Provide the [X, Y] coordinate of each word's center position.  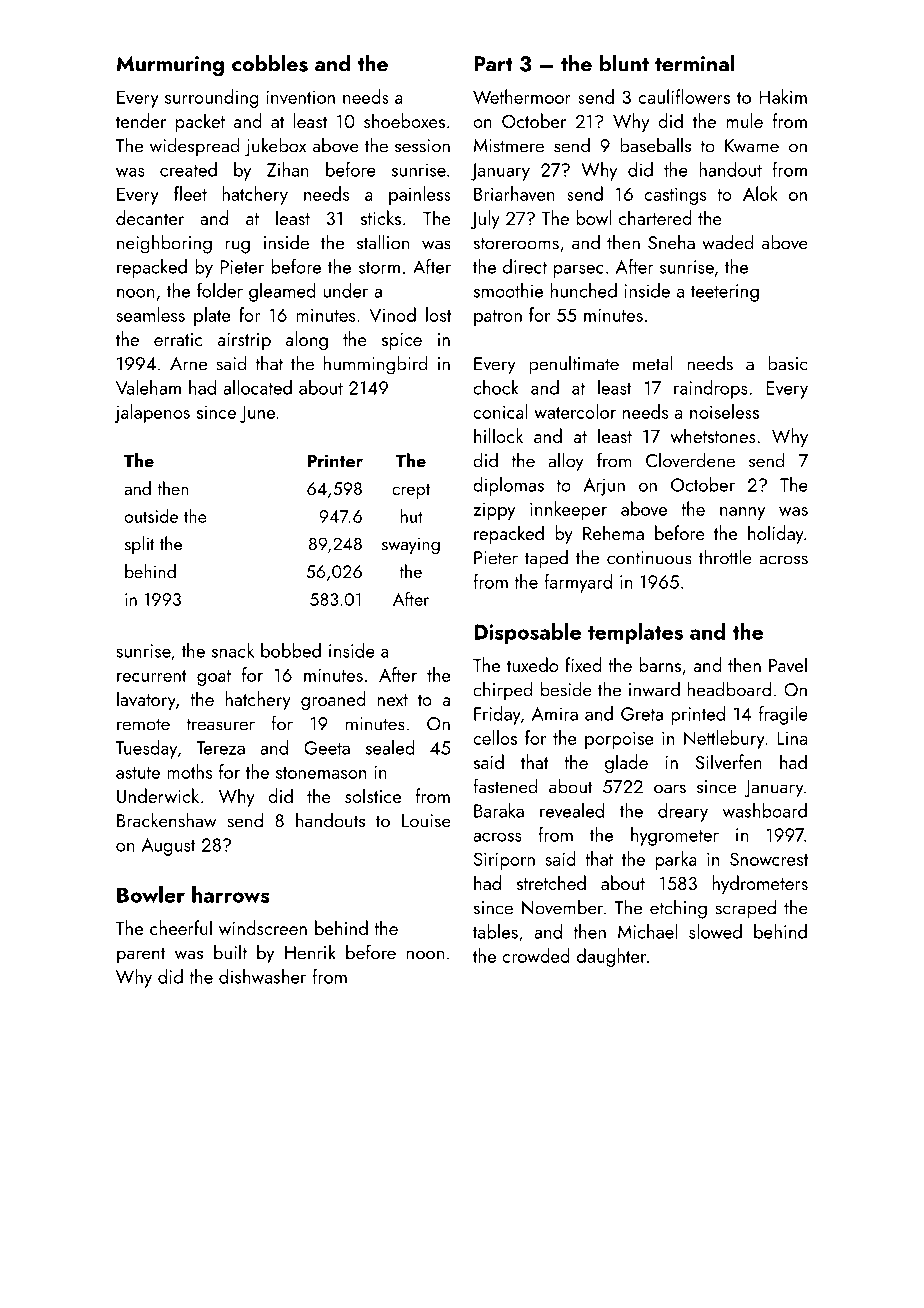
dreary [683, 812]
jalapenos [152, 413]
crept [411, 491]
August [169, 847]
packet [200, 122]
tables [495, 931]
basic [787, 363]
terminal [694, 63]
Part [493, 64]
